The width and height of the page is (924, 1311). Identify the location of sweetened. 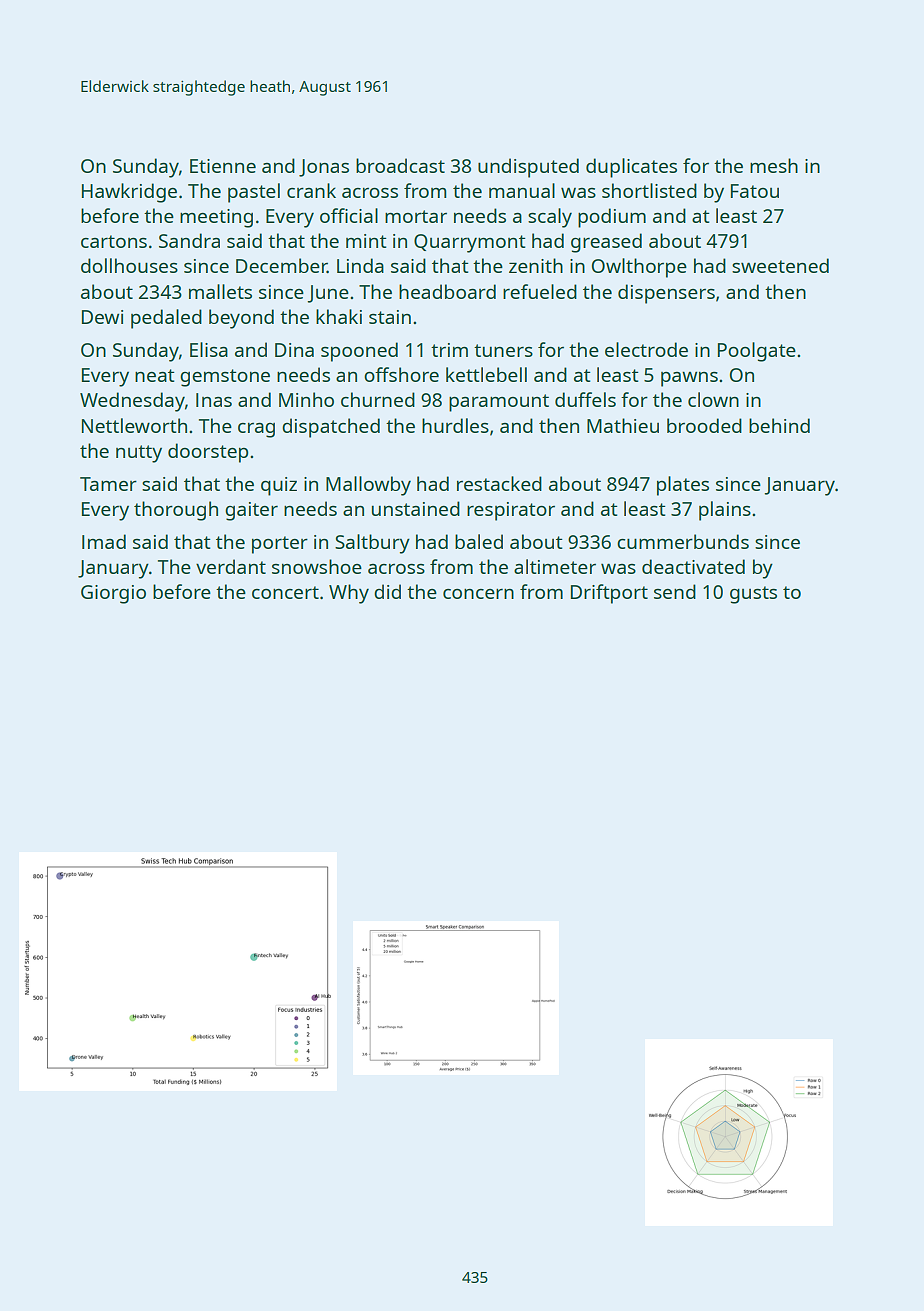
(780, 265).
